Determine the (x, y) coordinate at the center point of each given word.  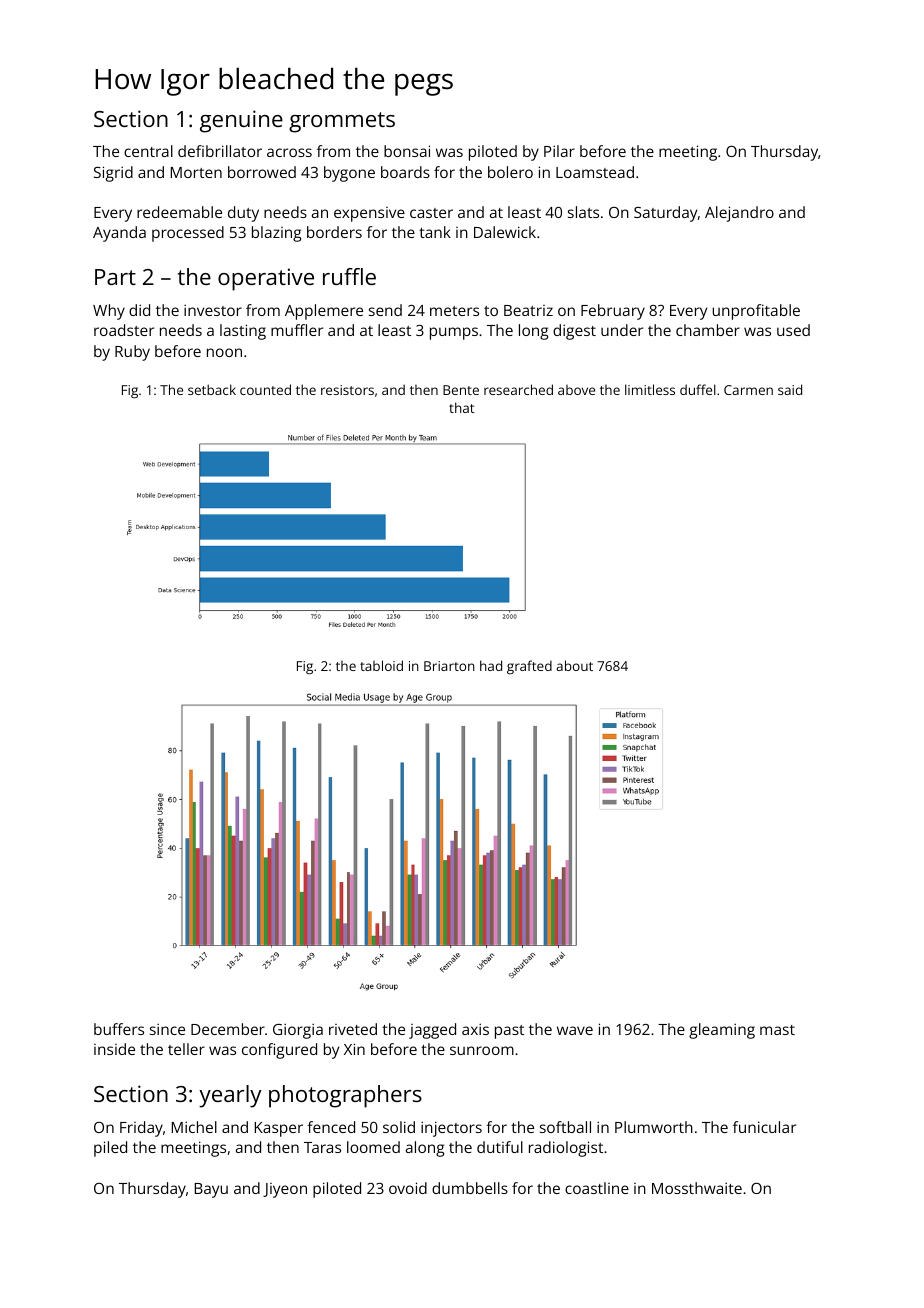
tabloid (381, 665)
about (574, 665)
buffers (119, 1029)
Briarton (449, 666)
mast (777, 1030)
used (793, 330)
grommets (342, 122)
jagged (432, 1031)
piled (110, 1149)
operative (266, 279)
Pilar (559, 151)
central (148, 151)
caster (431, 213)
